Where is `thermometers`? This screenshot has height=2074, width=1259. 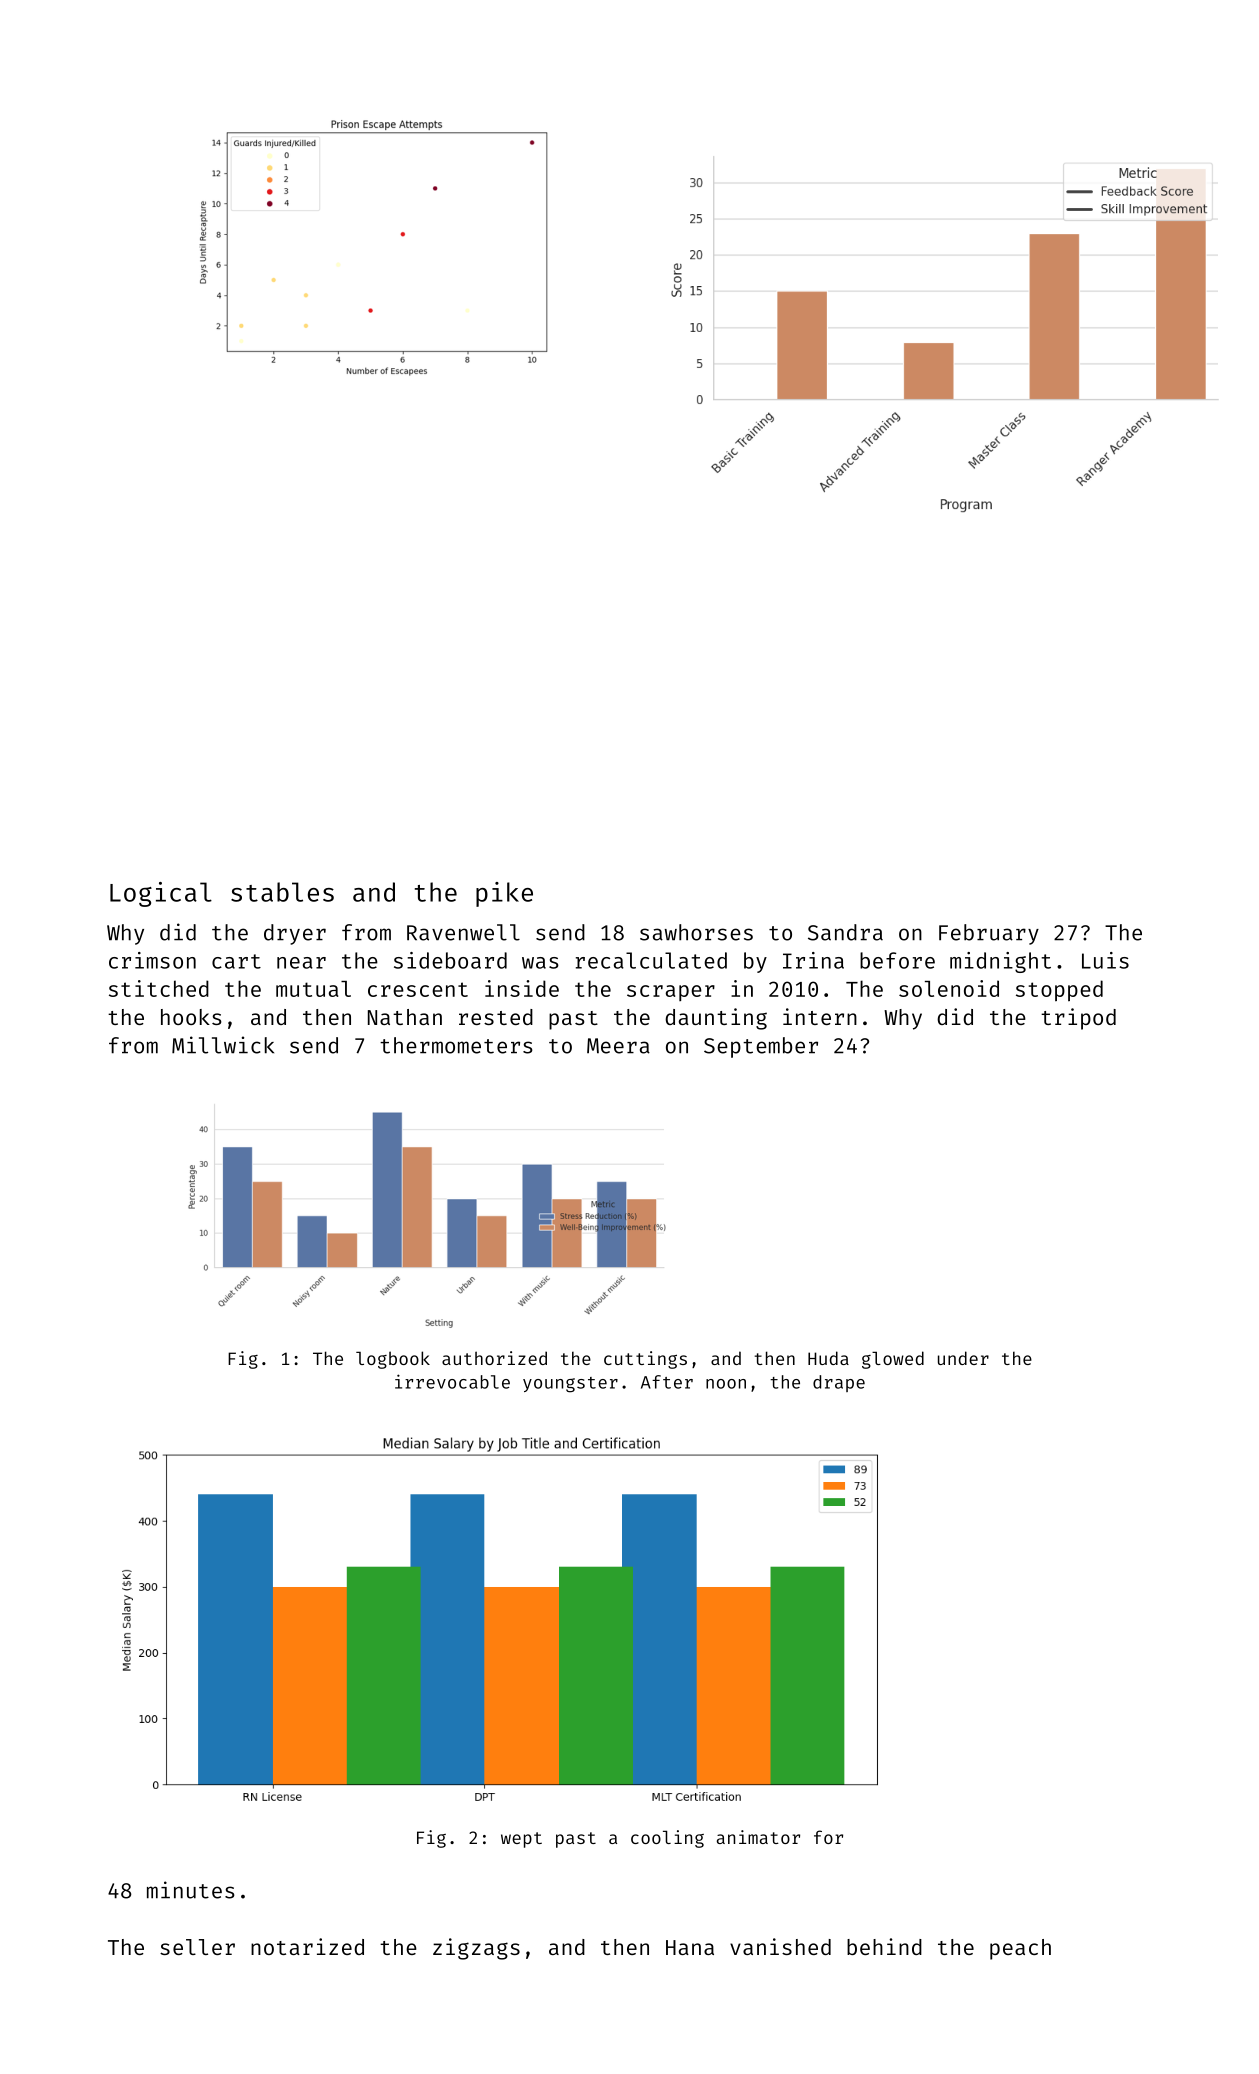
thermometers is located at coordinates (456, 1045).
